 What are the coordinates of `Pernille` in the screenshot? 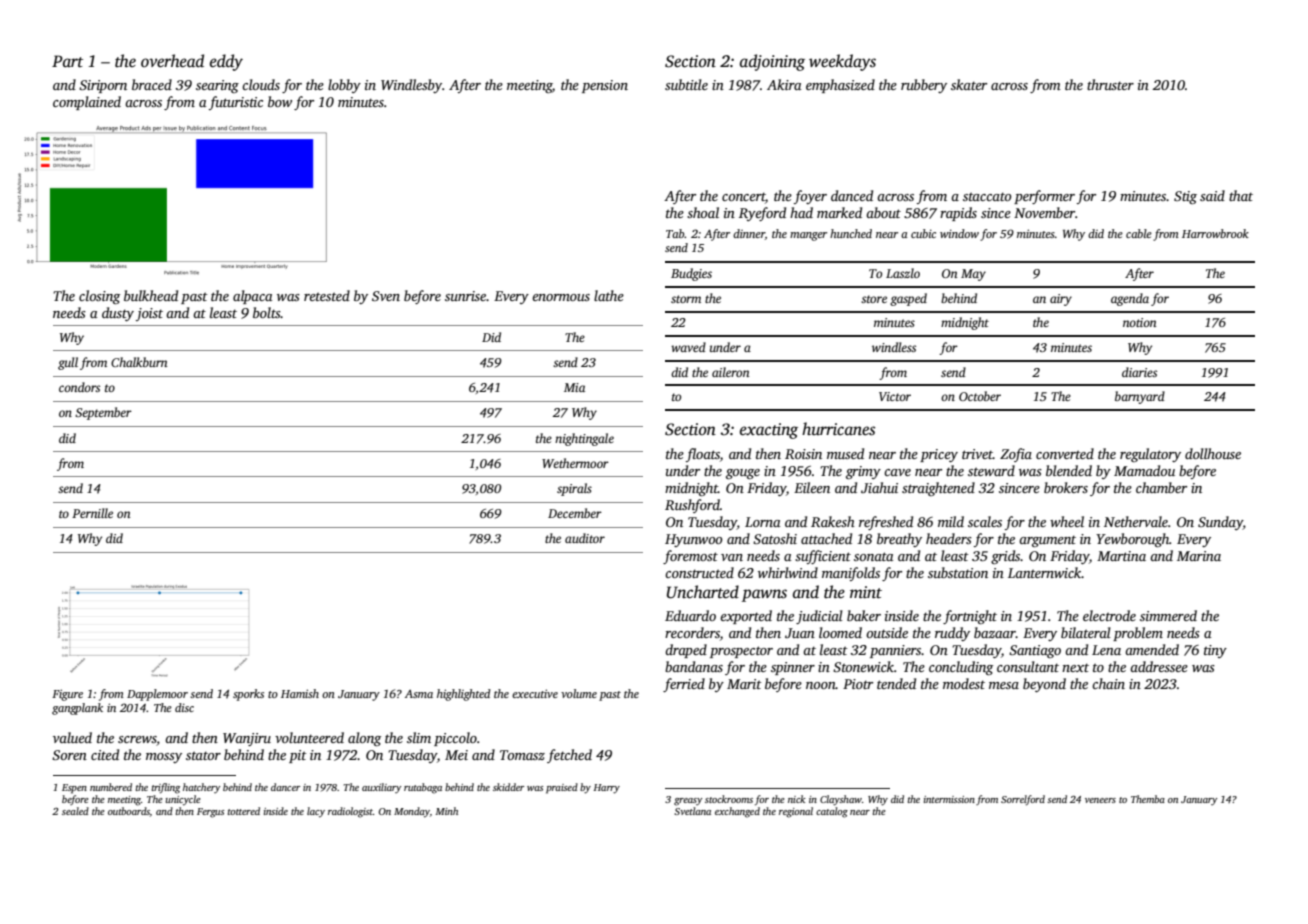 It's located at (92, 513).
